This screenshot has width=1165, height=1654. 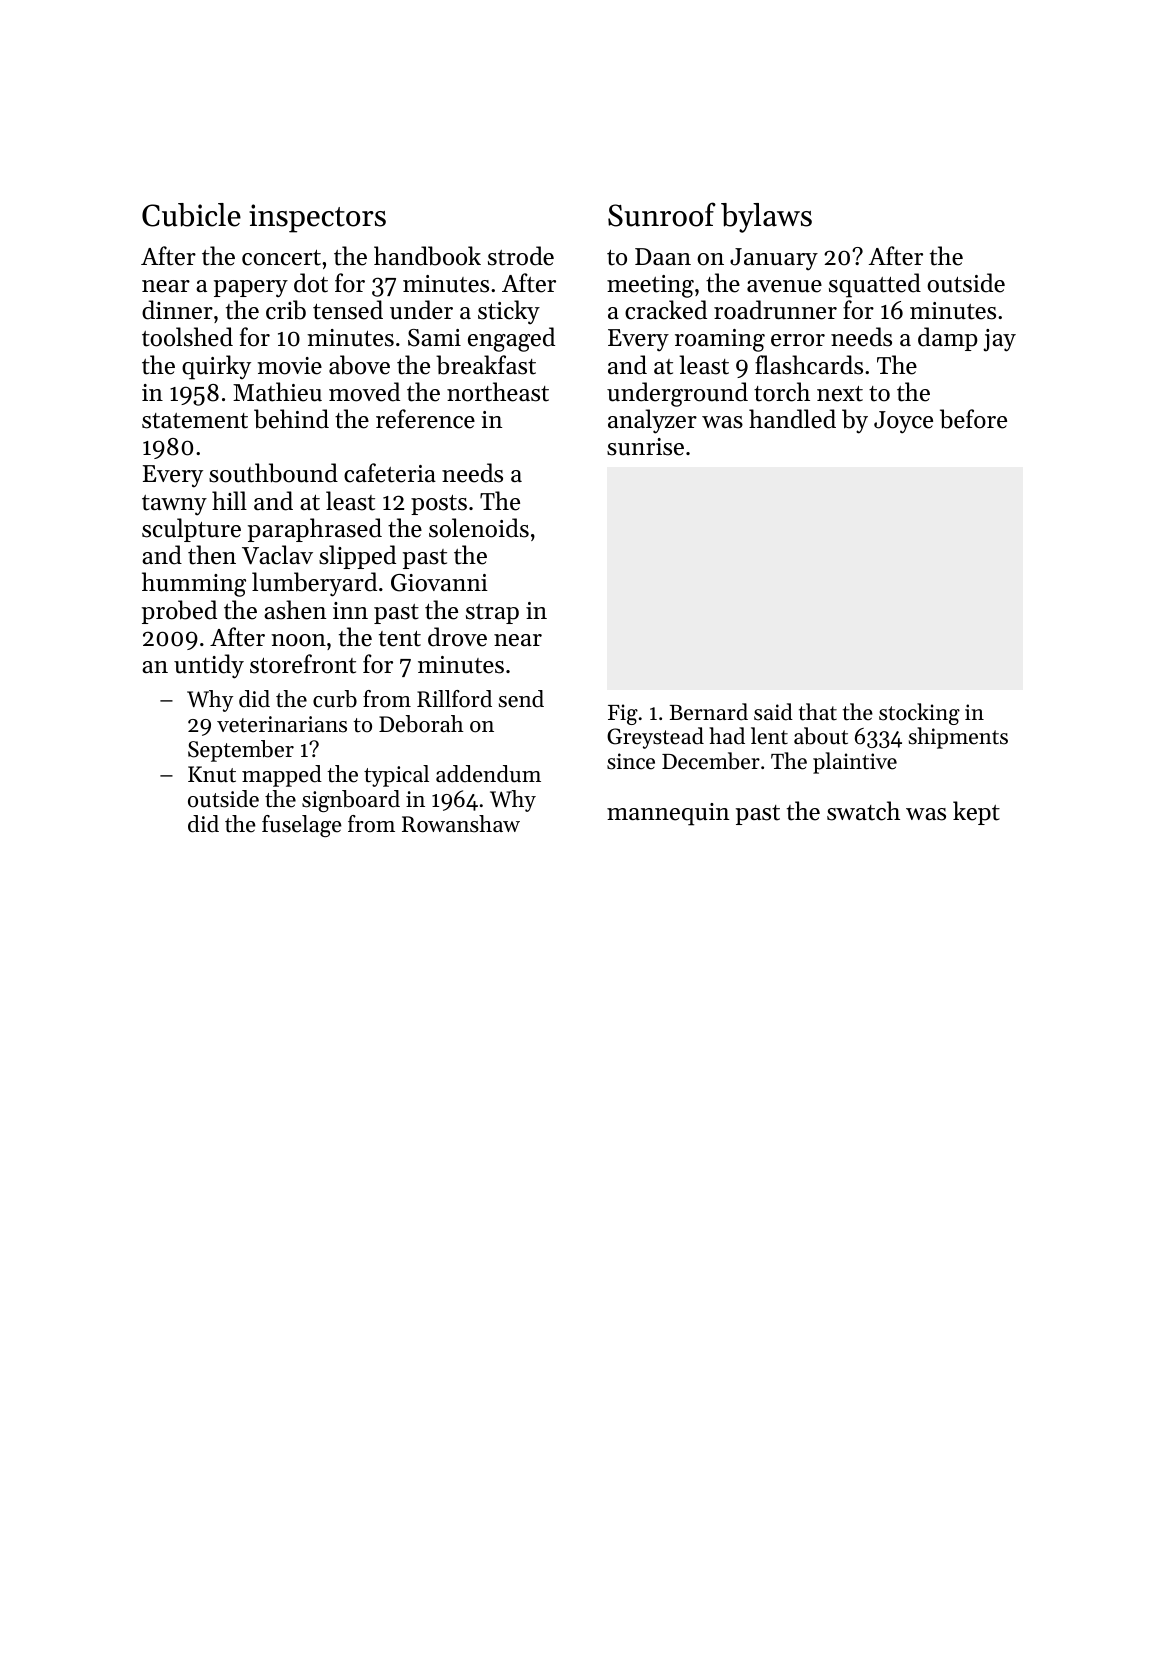 I want to click on Giovanni, so click(x=439, y=583).
